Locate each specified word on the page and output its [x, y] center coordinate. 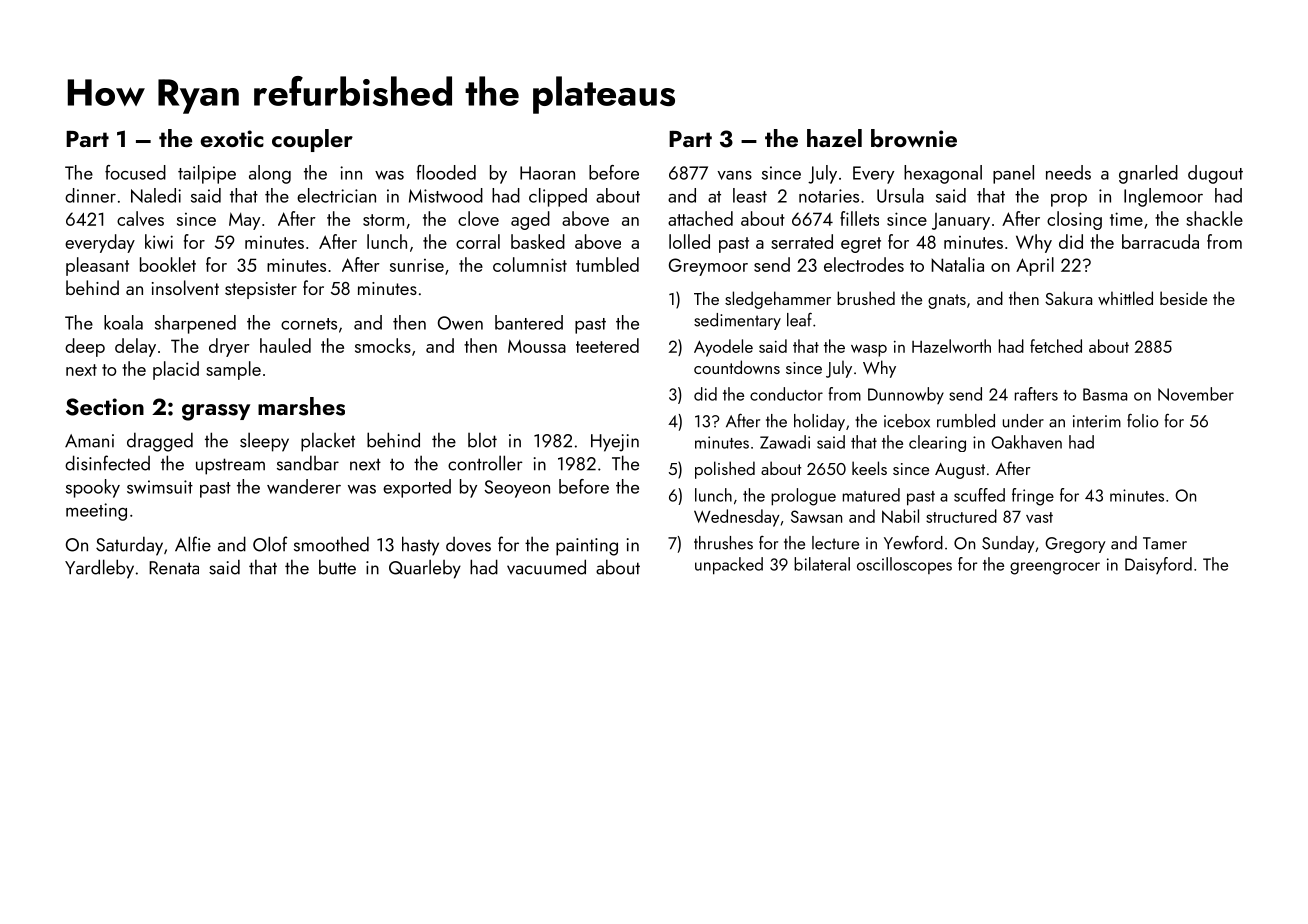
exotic [232, 138]
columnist [530, 264]
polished [725, 470]
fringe [1033, 497]
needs [1068, 172]
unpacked [729, 566]
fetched [1056, 346]
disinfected [107, 463]
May [244, 221]
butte [337, 567]
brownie [914, 138]
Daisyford [1158, 565]
